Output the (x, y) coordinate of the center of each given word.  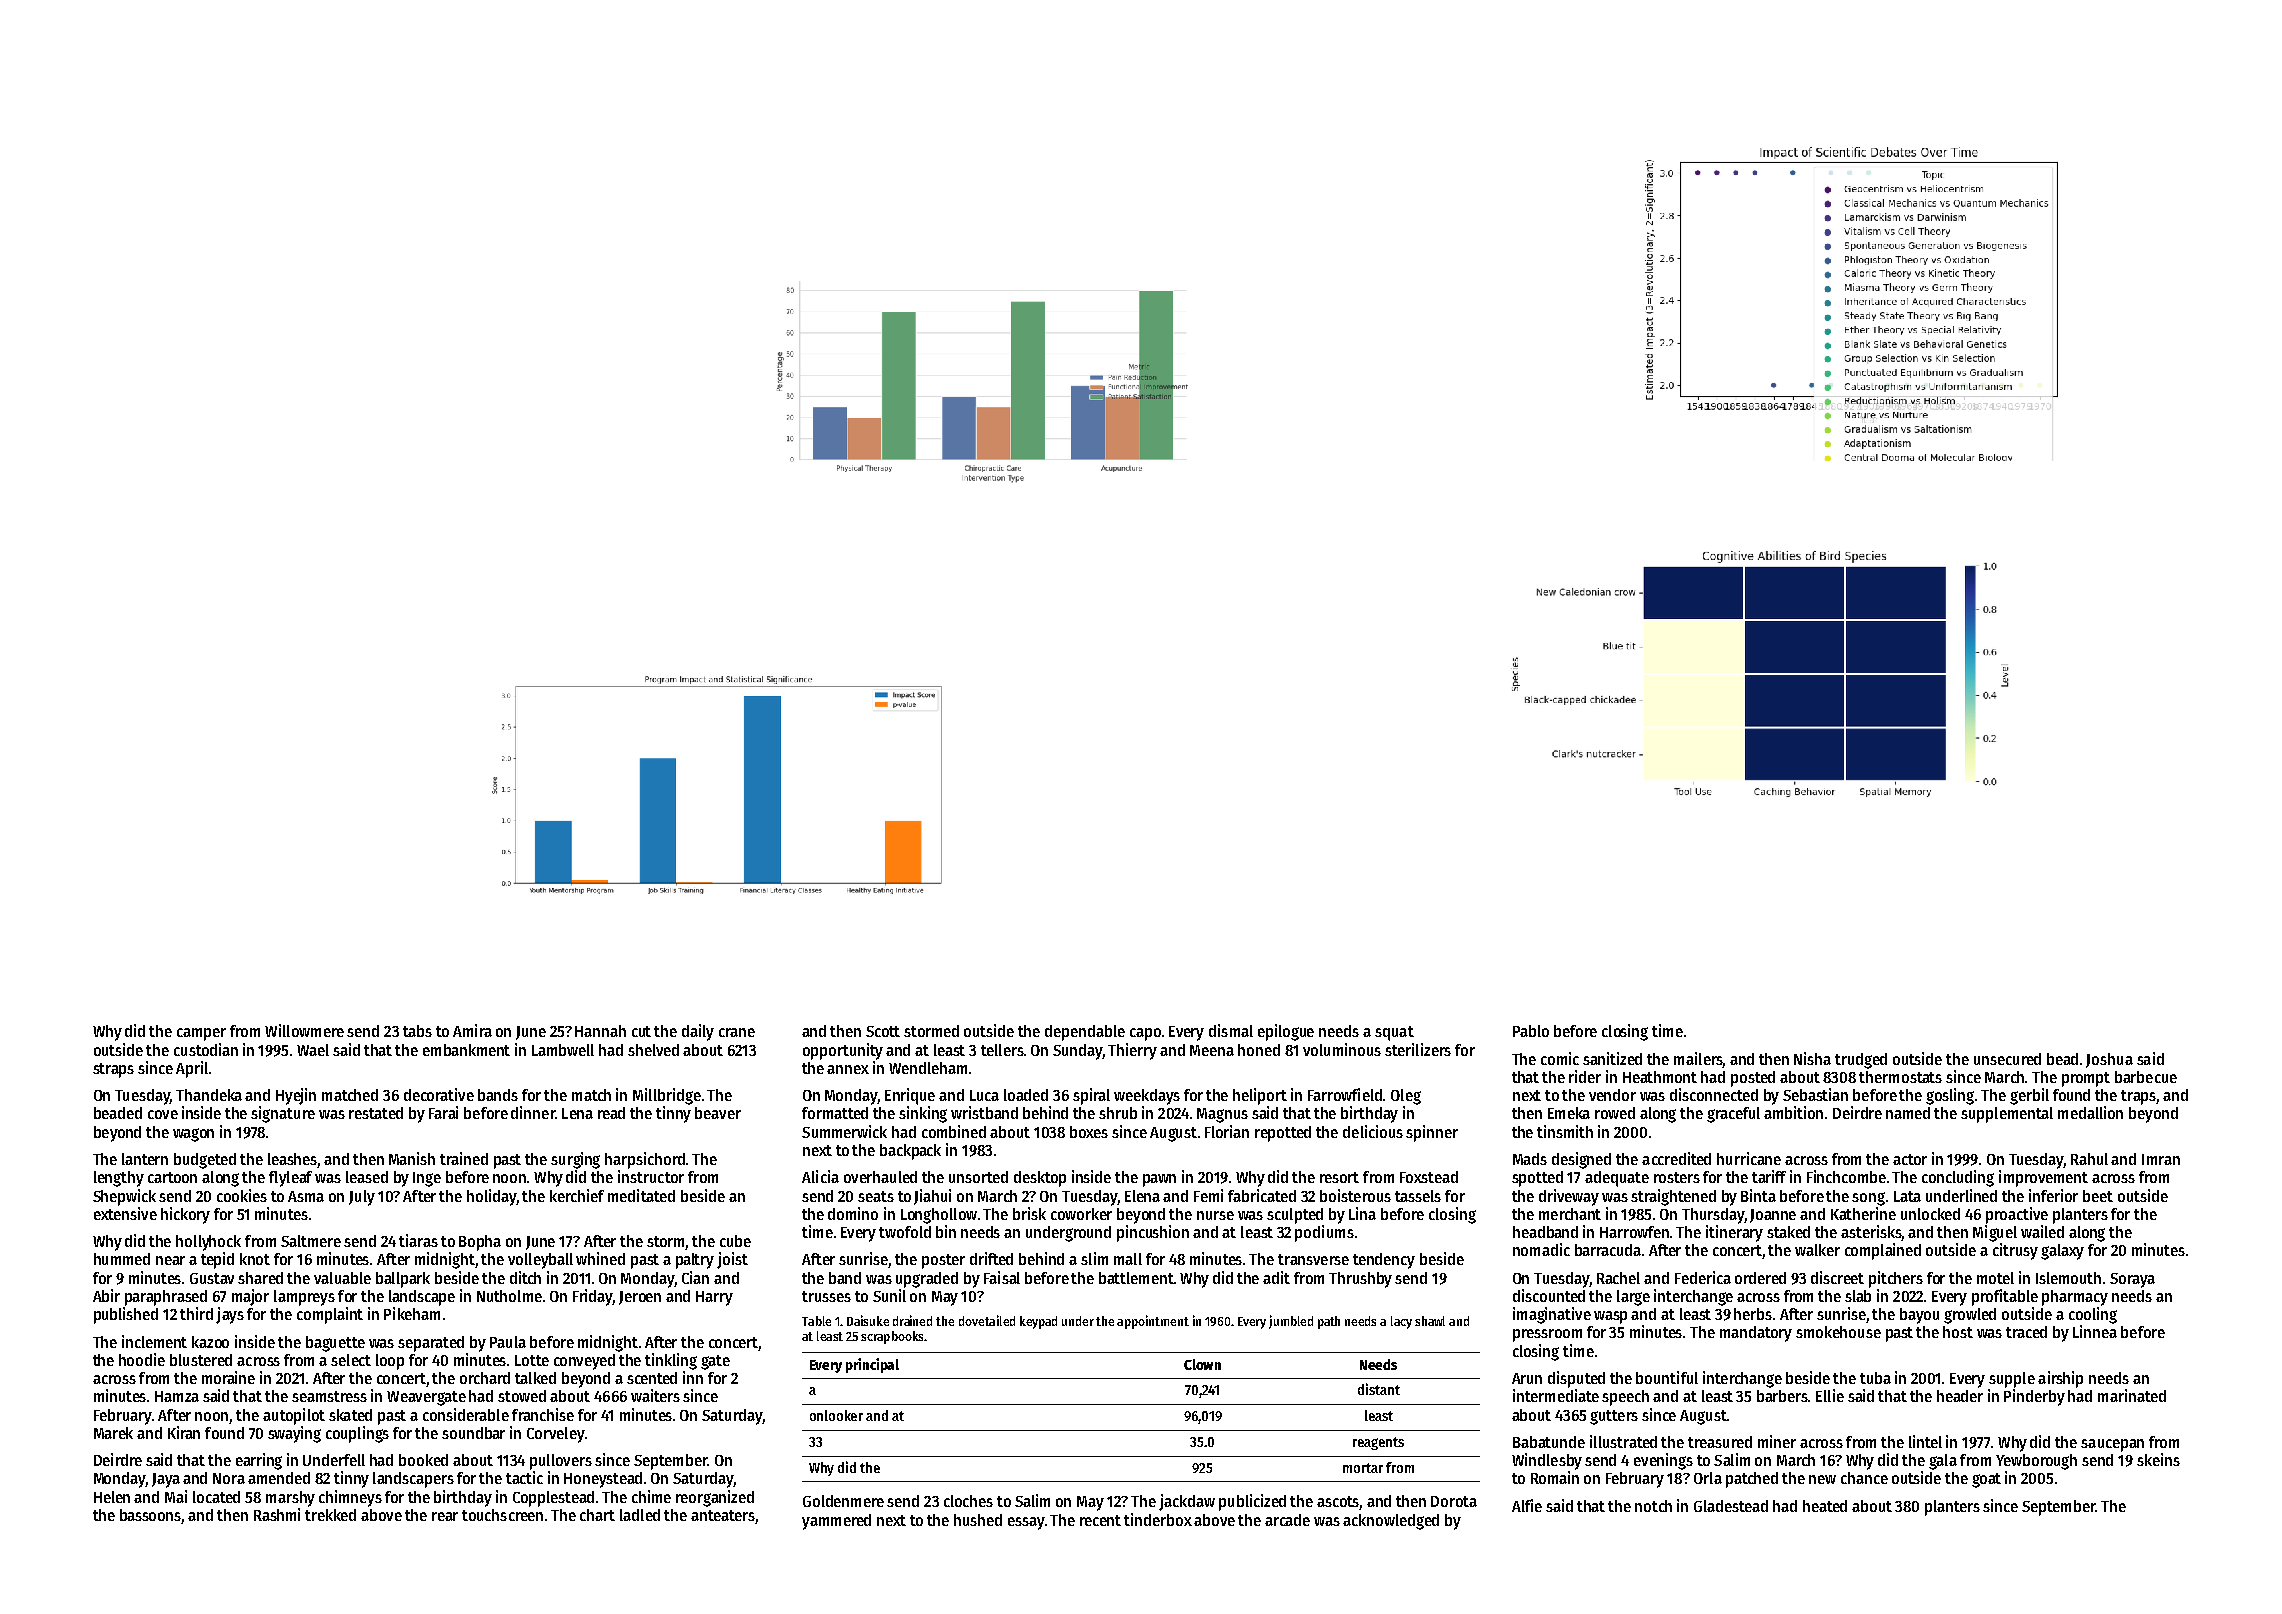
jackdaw (1187, 1502)
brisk (1029, 1213)
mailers (1698, 1058)
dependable (1085, 1033)
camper (201, 1034)
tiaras (418, 1240)
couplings (357, 1434)
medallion (2090, 1112)
